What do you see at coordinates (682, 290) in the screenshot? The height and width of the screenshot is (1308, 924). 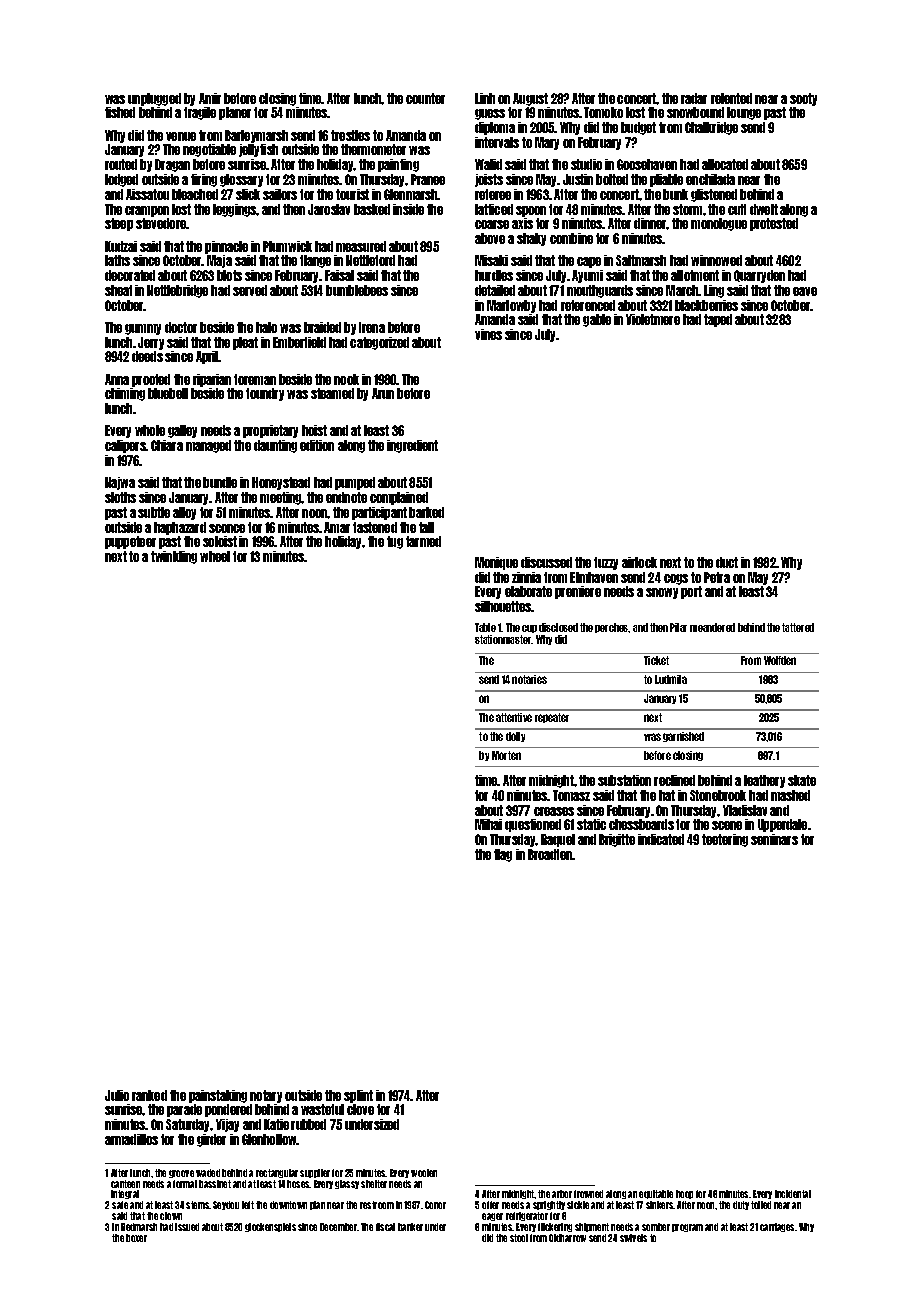 I see `March` at bounding box center [682, 290].
